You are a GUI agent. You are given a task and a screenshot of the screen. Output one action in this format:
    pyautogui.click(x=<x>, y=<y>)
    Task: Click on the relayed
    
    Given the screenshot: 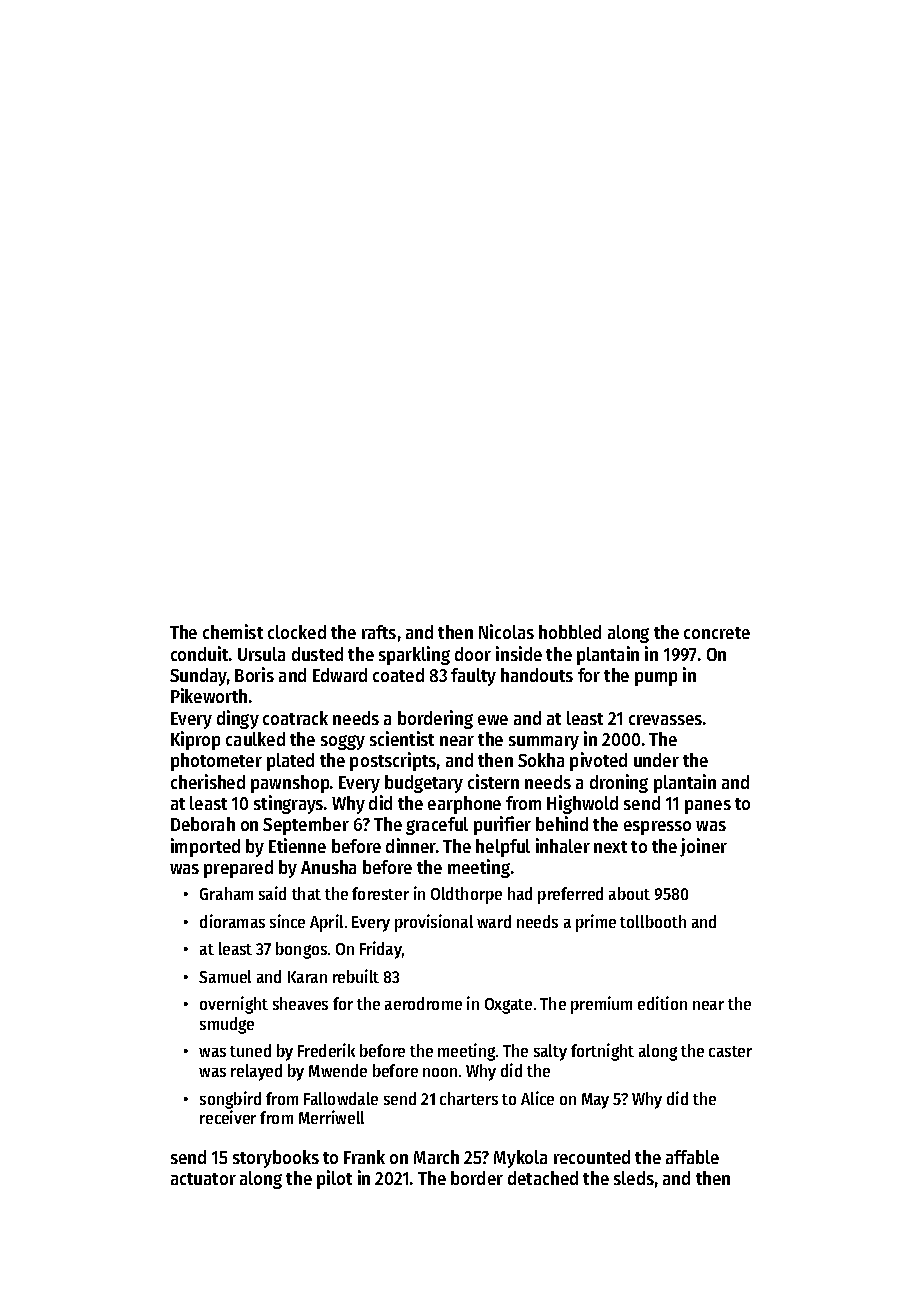 What is the action you would take?
    pyautogui.click(x=256, y=1072)
